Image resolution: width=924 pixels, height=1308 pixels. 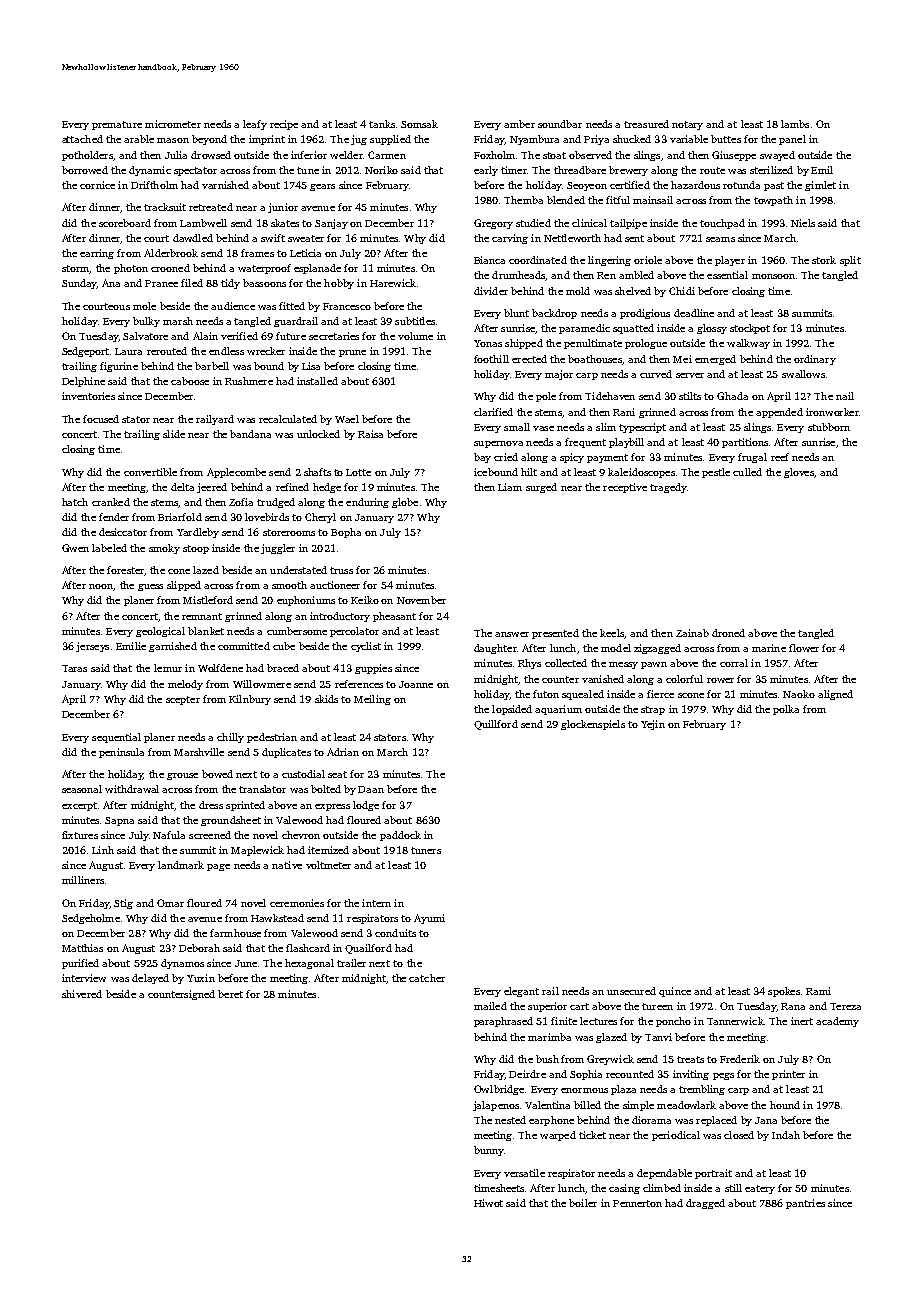 I want to click on refined, so click(x=292, y=487).
